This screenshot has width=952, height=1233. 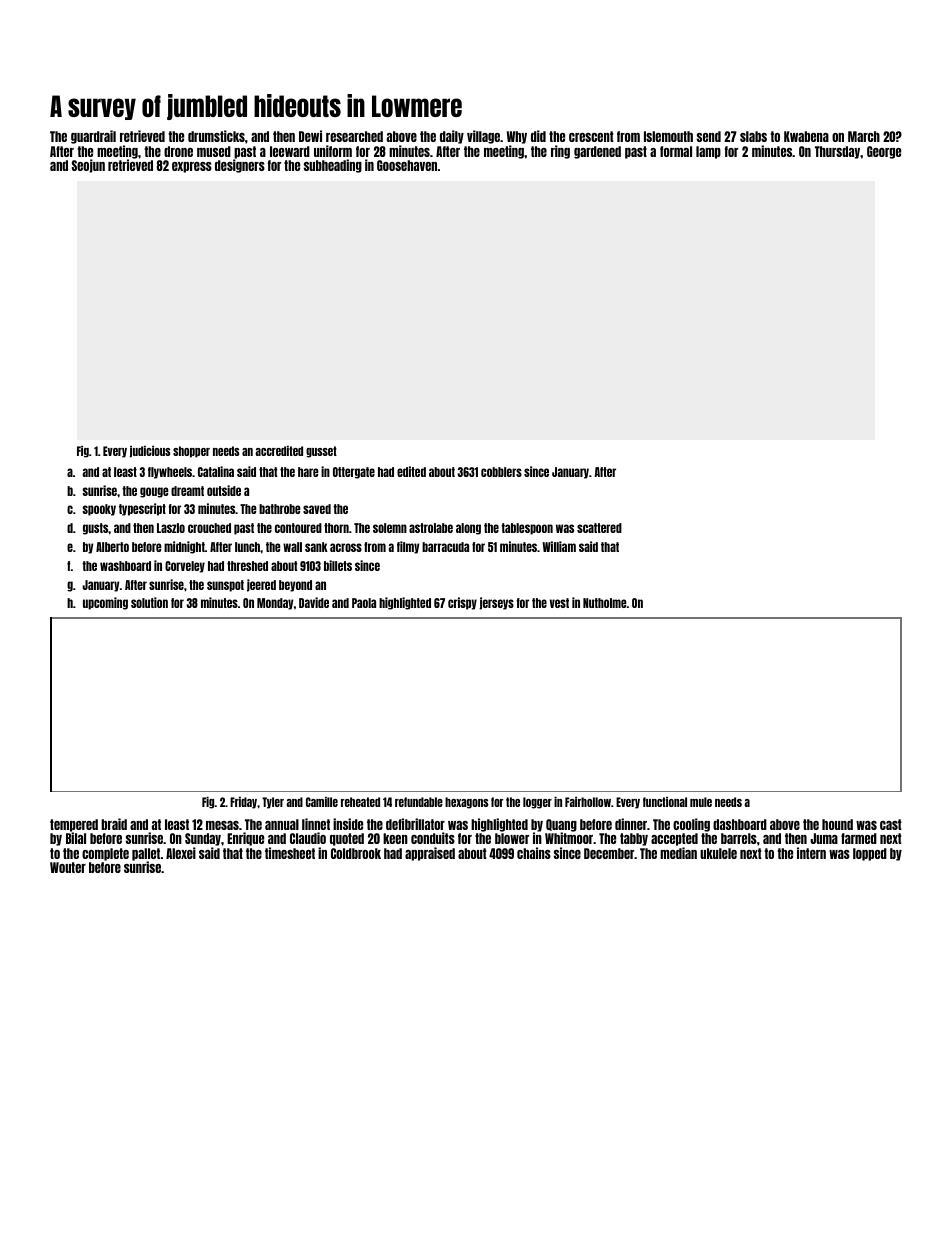 What do you see at coordinates (864, 136) in the screenshot?
I see `March` at bounding box center [864, 136].
